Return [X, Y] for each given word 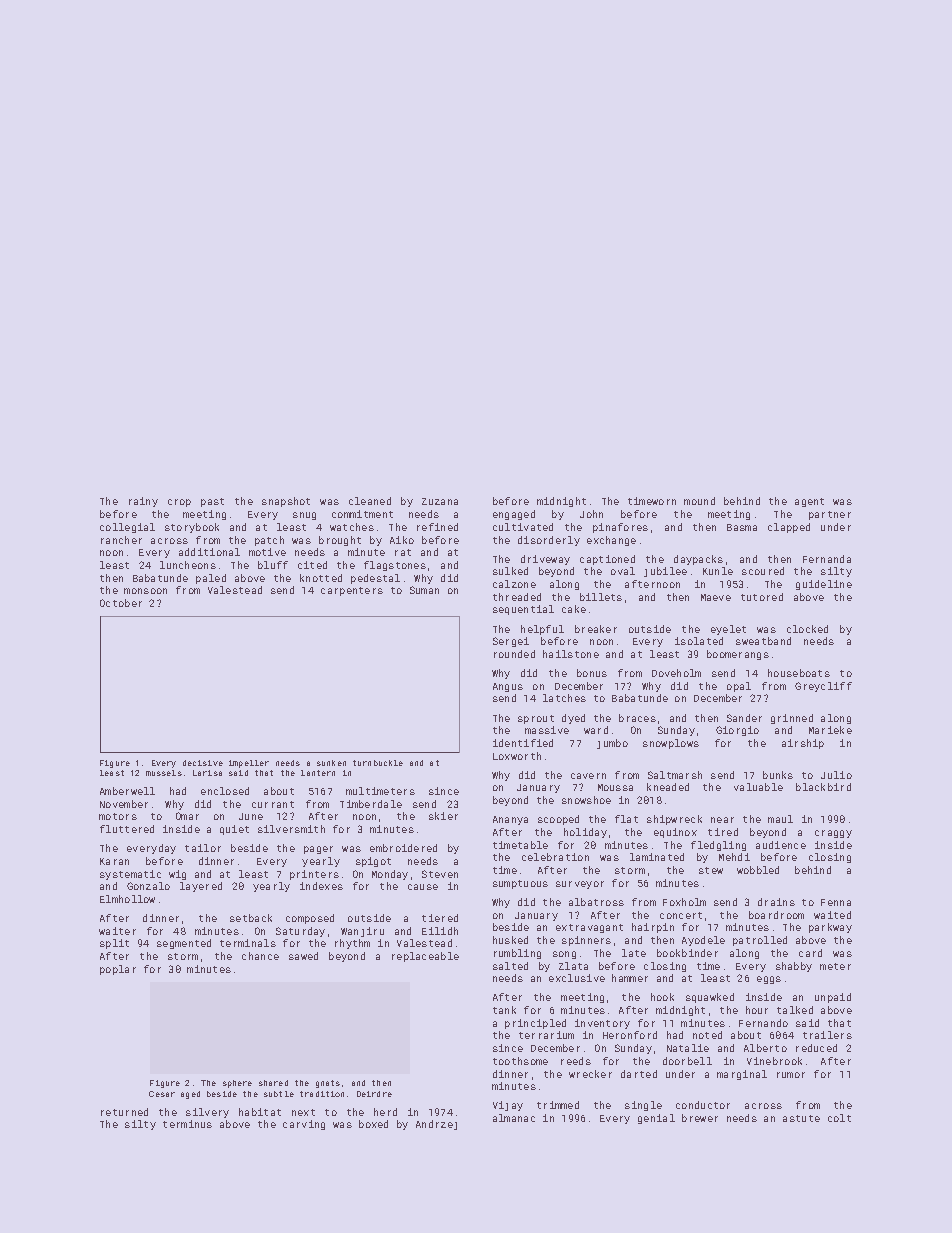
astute [801, 1118]
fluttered [127, 829]
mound [699, 501]
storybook [192, 528]
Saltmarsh [675, 775]
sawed [303, 956]
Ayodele [703, 941]
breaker [596, 629]
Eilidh [440, 931]
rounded [514, 654]
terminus [187, 1124]
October [121, 603]
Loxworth [517, 756]
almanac [514, 1118]
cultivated [523, 527]
